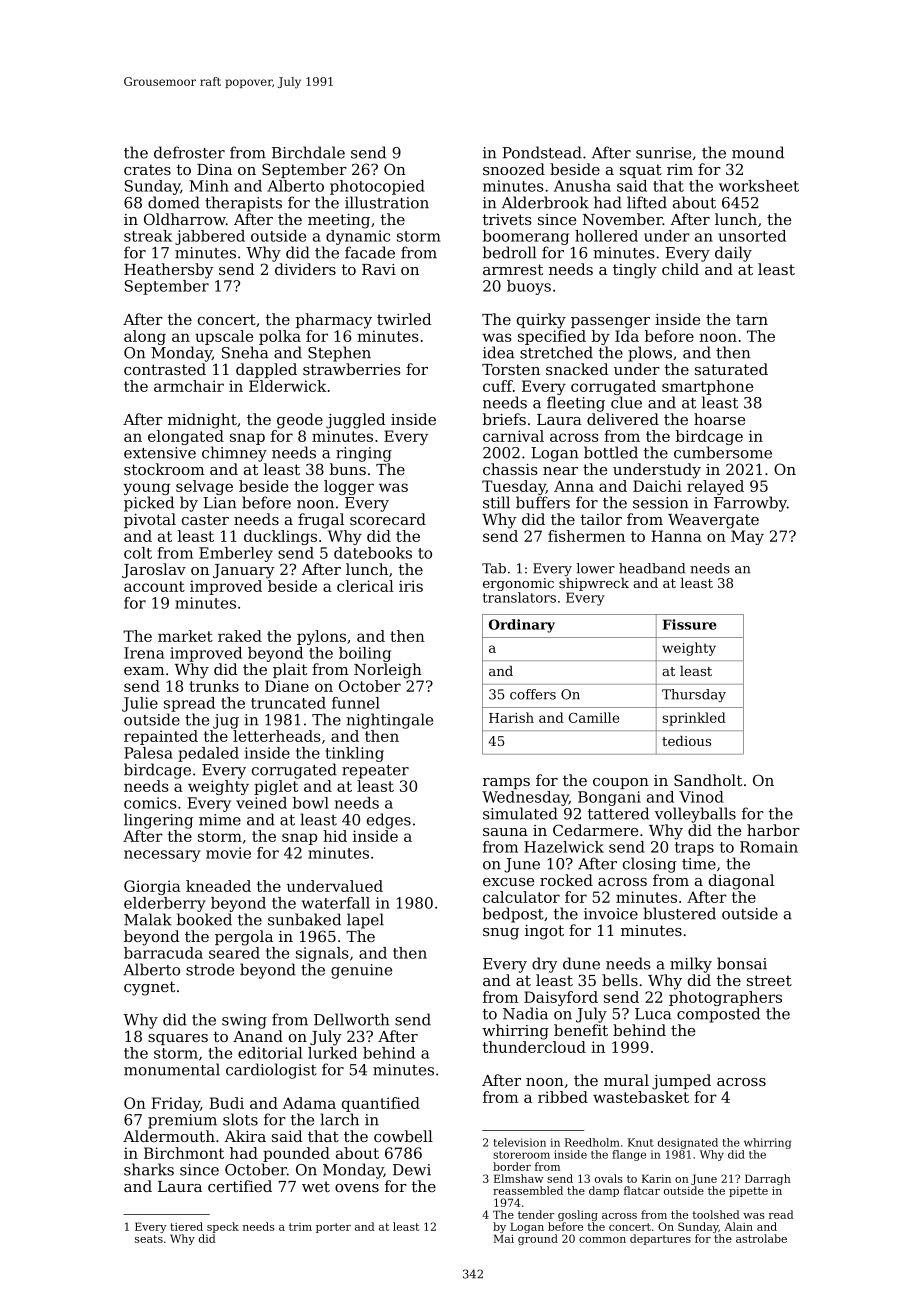 This screenshot has width=924, height=1314. What do you see at coordinates (694, 695) in the screenshot?
I see `Thursday` at bounding box center [694, 695].
